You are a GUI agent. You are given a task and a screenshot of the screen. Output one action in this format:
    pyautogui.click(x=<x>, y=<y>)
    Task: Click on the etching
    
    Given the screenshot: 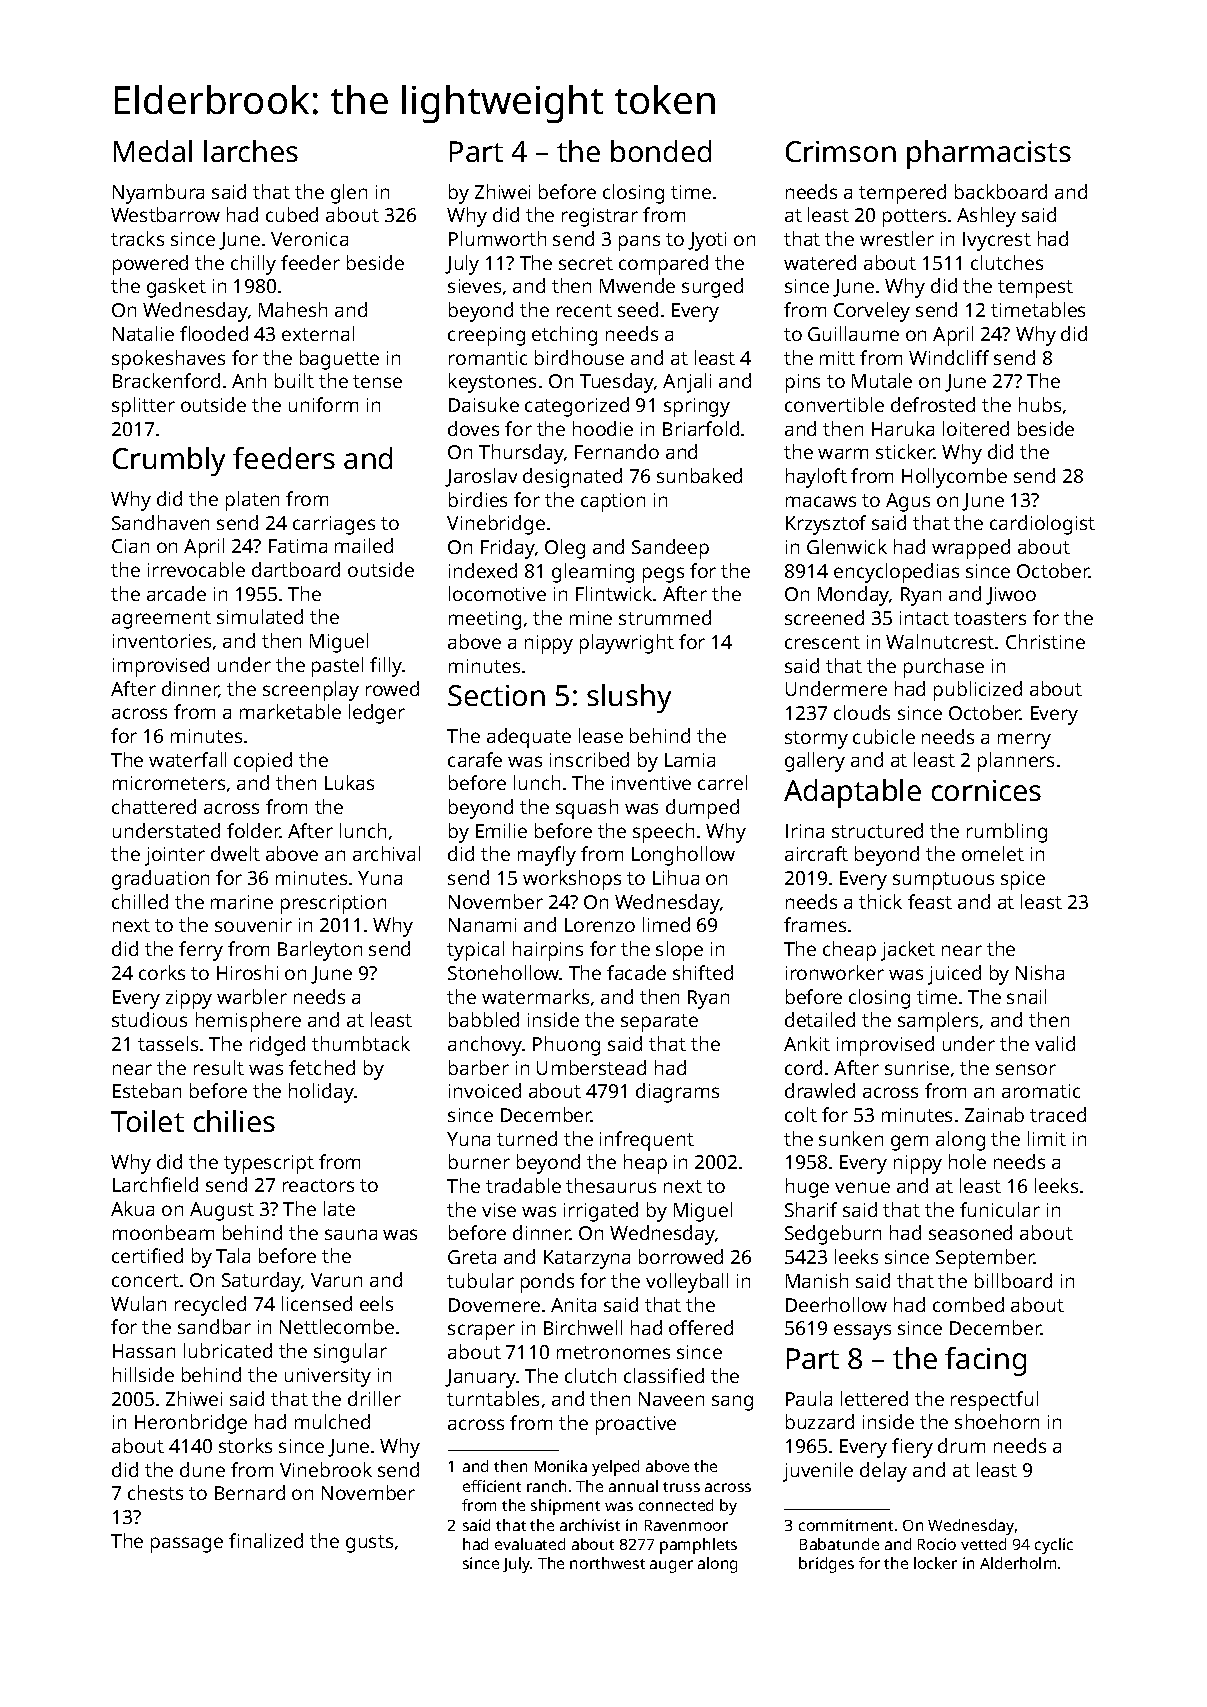 What is the action you would take?
    pyautogui.click(x=564, y=336)
